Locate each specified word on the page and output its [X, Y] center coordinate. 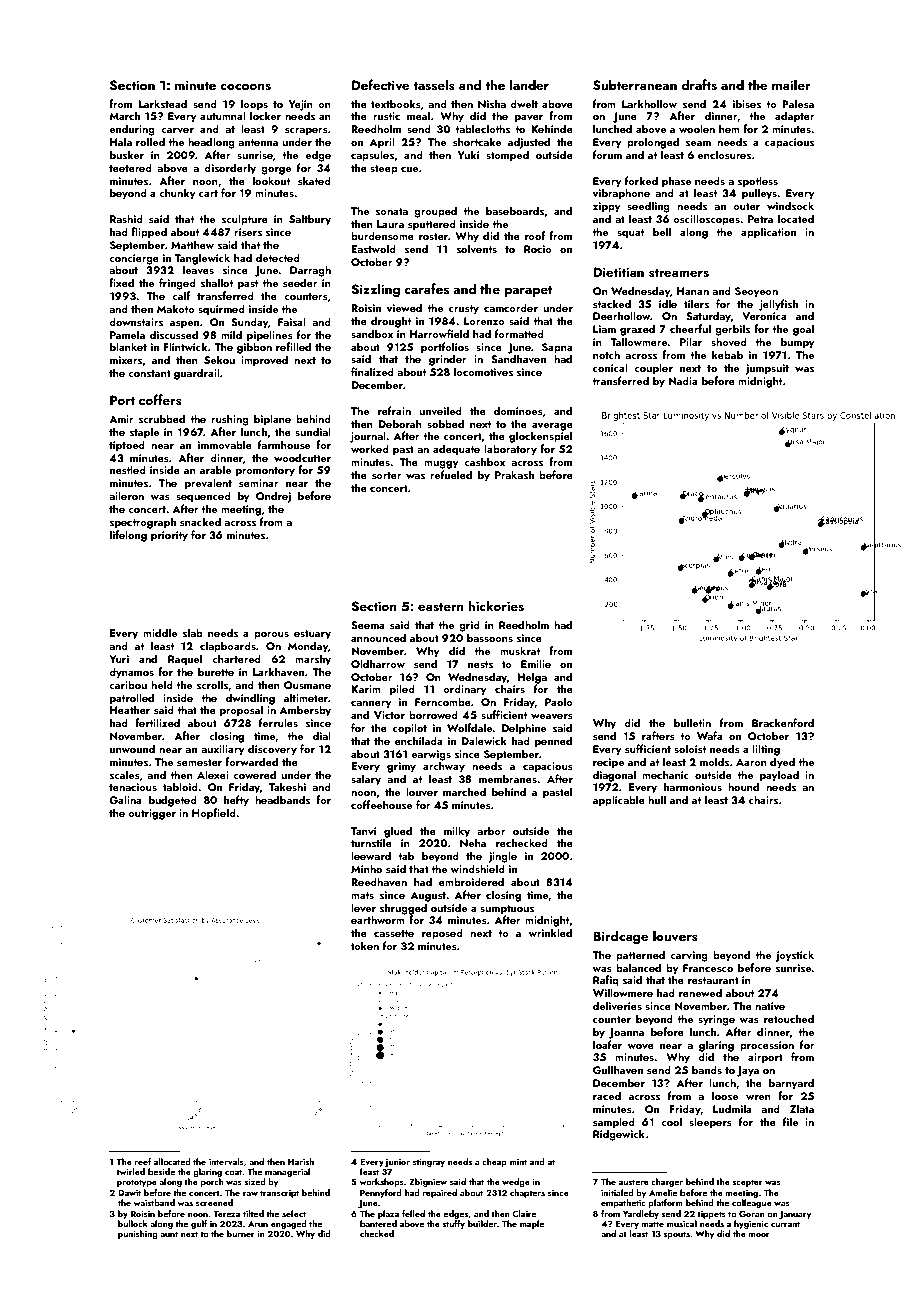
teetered [130, 167]
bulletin [692, 722]
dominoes [518, 410]
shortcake [477, 141]
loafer [607, 1044]
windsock [790, 205]
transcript [279, 1194]
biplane [272, 420]
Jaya [748, 1071]
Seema [368, 625]
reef [142, 1161]
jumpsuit [767, 369]
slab [193, 632]
